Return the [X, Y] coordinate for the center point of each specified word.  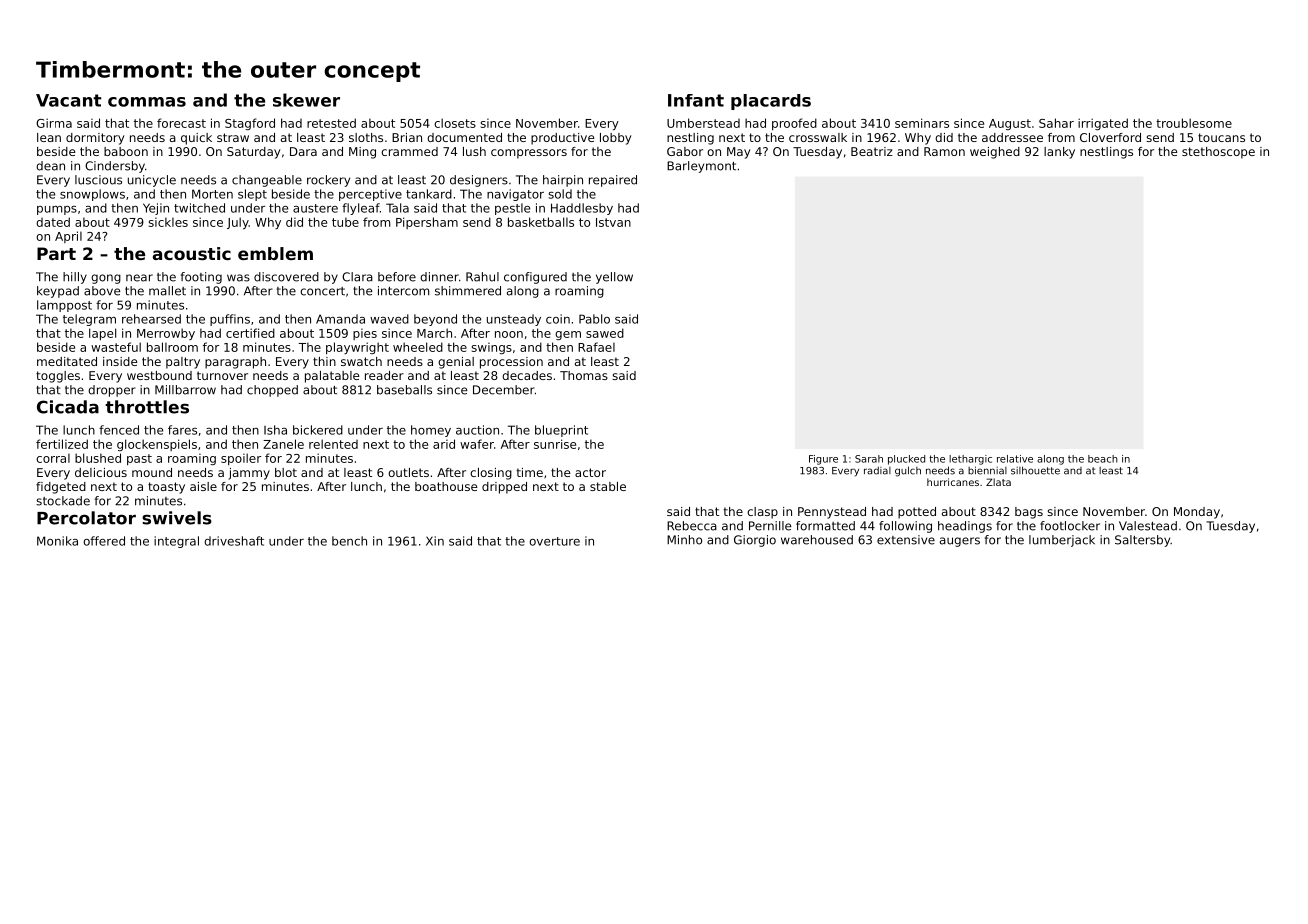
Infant [696, 100]
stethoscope [1218, 153]
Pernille [770, 526]
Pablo [594, 319]
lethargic [970, 460]
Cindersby [115, 167]
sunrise [555, 444]
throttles [147, 407]
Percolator [86, 518]
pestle [512, 209]
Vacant [69, 100]
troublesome [1194, 123]
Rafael [596, 347]
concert [322, 291]
